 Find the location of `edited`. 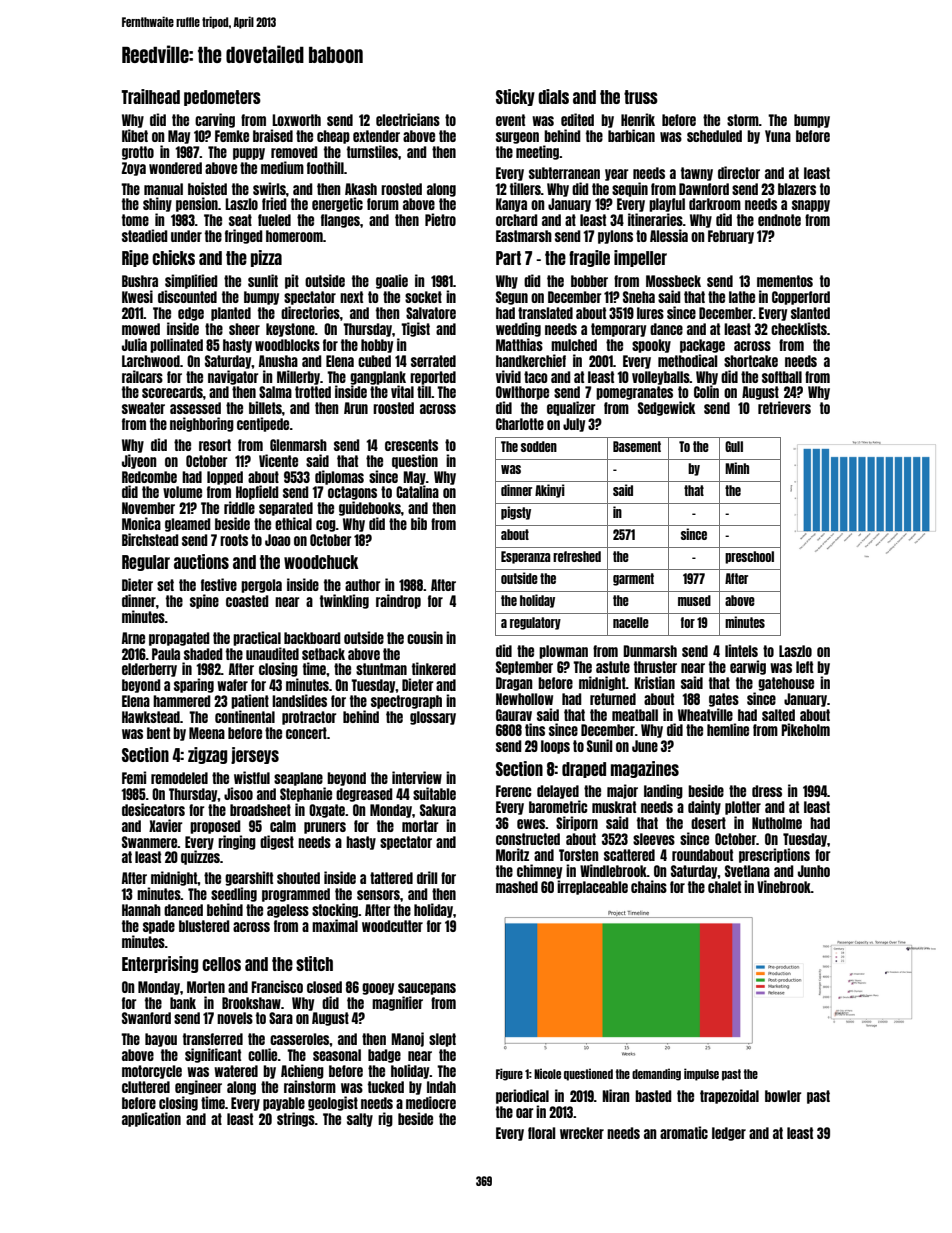

edited is located at coordinates (577, 119).
